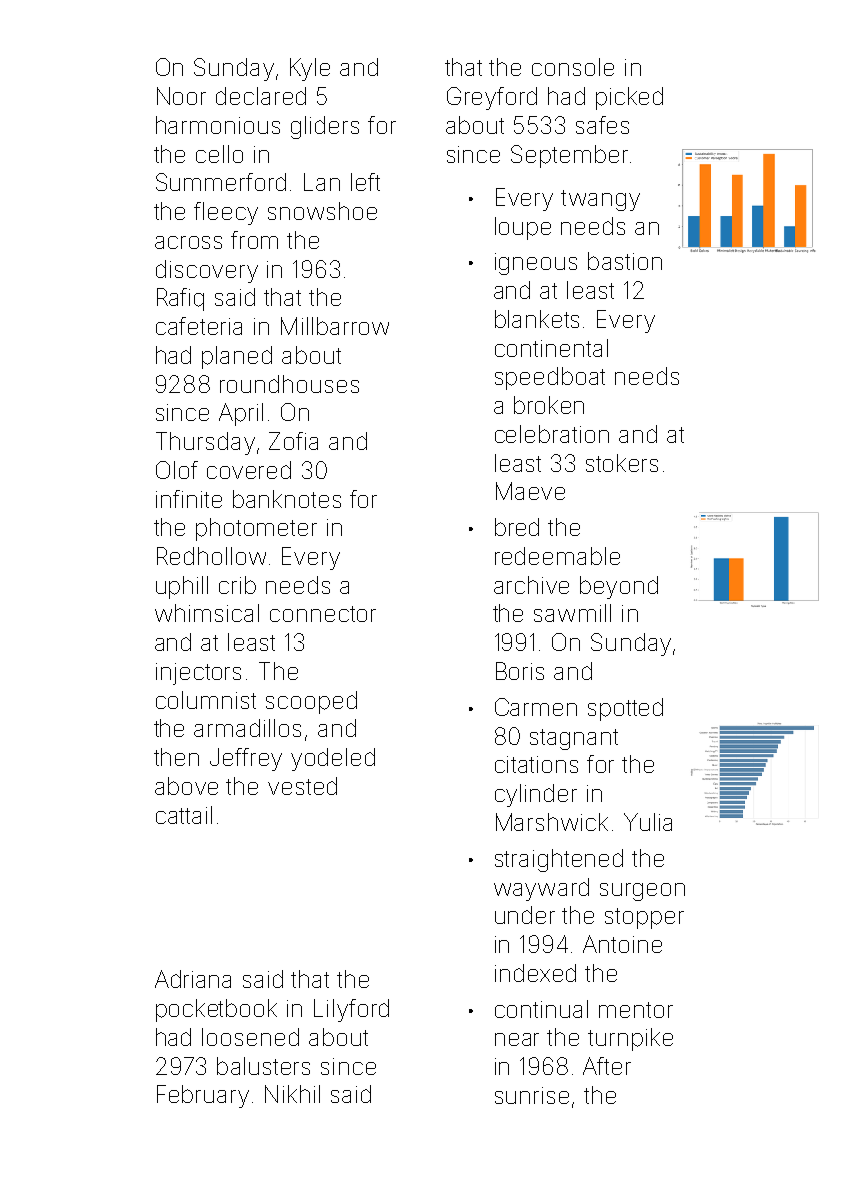 Image resolution: width=844 pixels, height=1198 pixels. Describe the element at coordinates (181, 96) in the document. I see `Noor` at that location.
